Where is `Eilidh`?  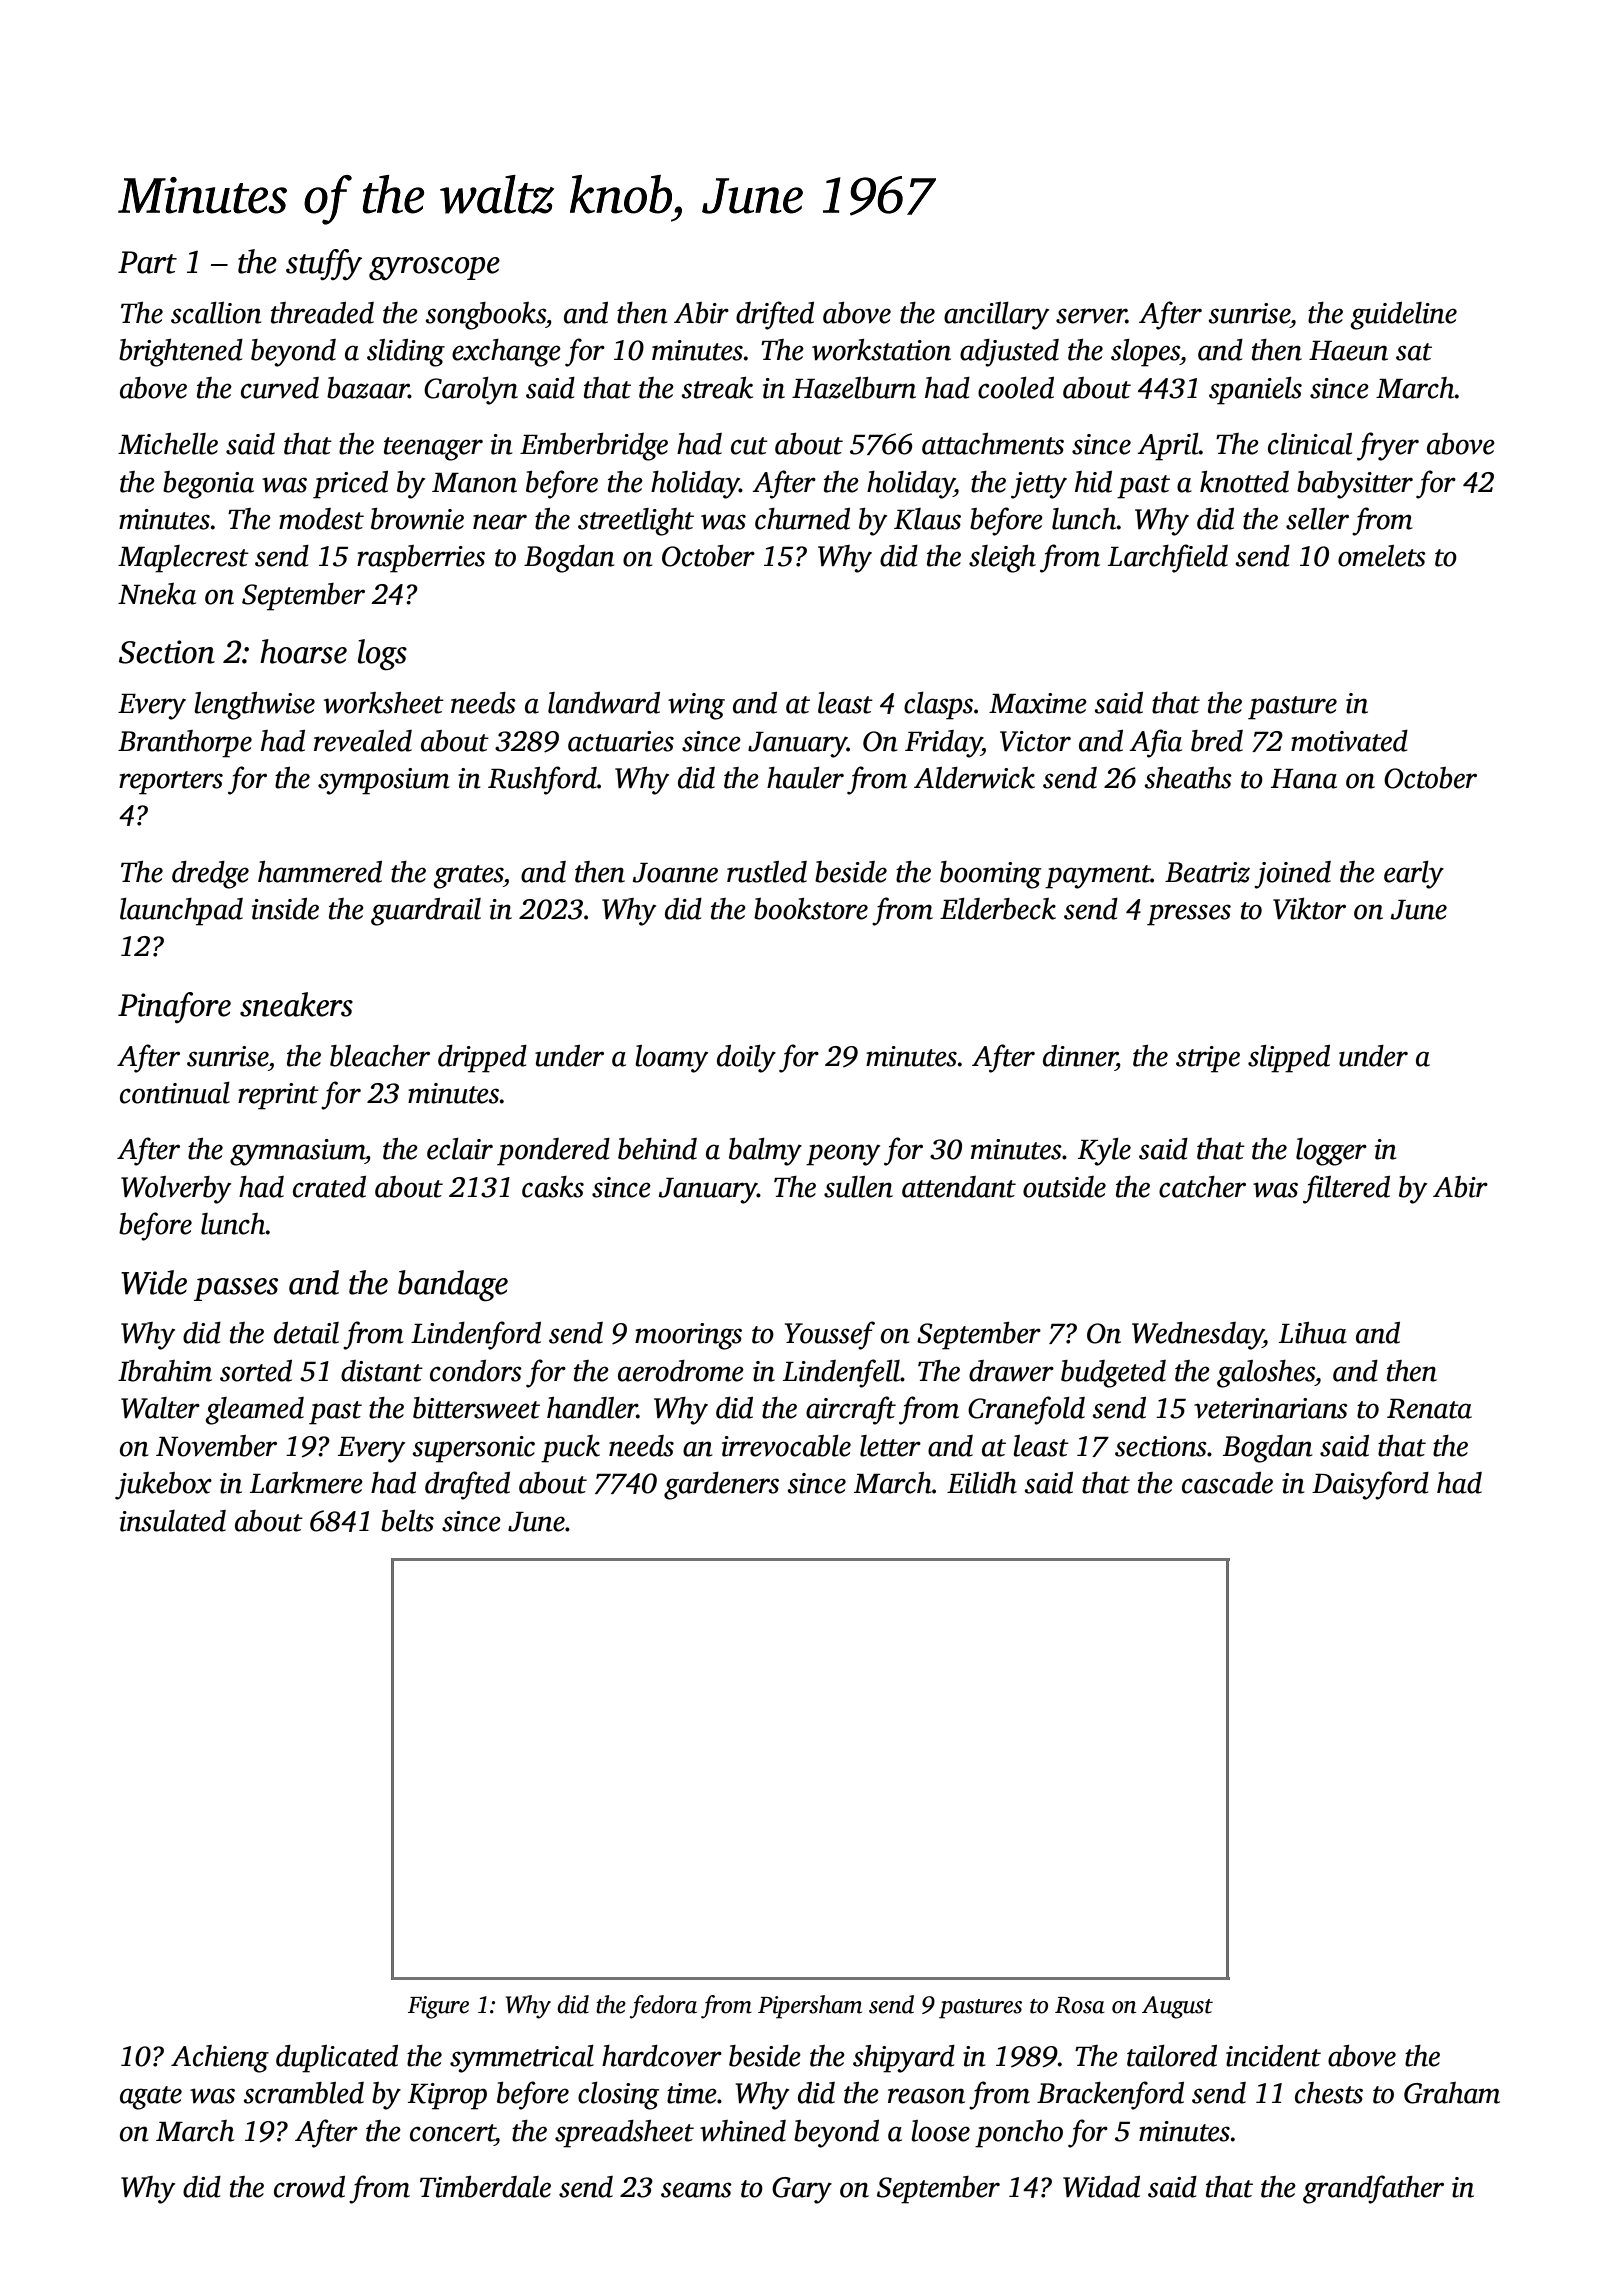
Eilidh is located at coordinates (982, 1483).
